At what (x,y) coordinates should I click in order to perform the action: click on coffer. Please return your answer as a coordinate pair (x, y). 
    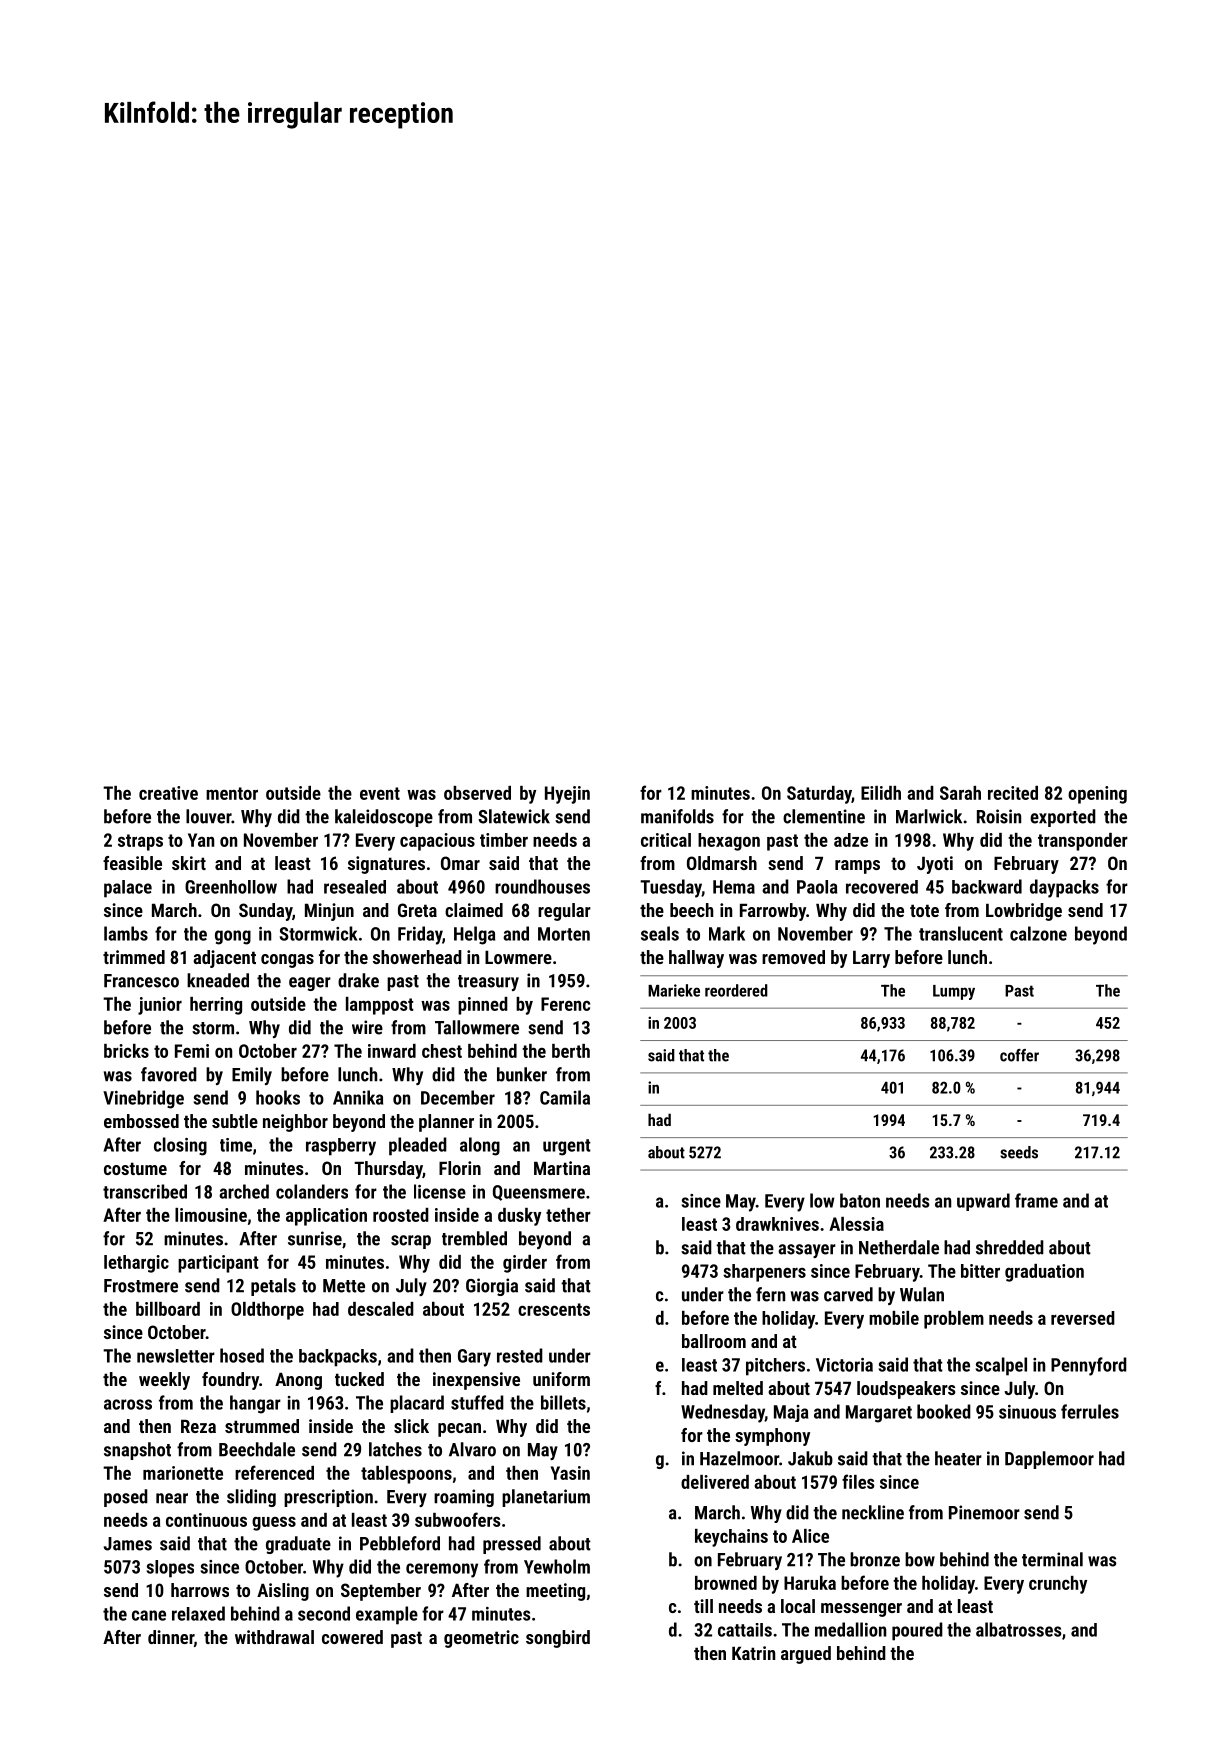
    Looking at the image, I should click on (1019, 1055).
